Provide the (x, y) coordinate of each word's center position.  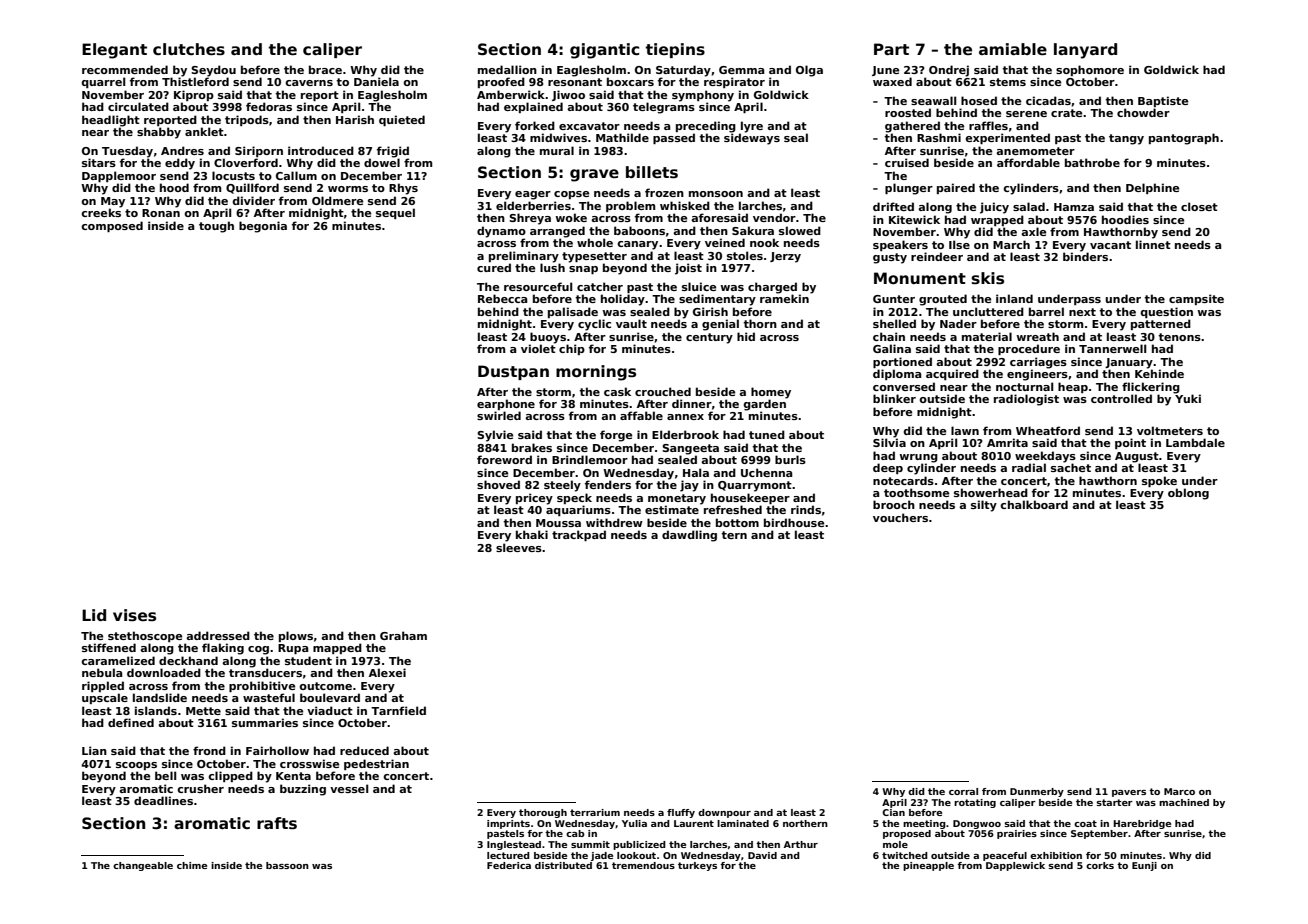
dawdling (689, 536)
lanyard (1085, 51)
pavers (1129, 793)
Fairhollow (277, 750)
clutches (189, 49)
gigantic (604, 51)
